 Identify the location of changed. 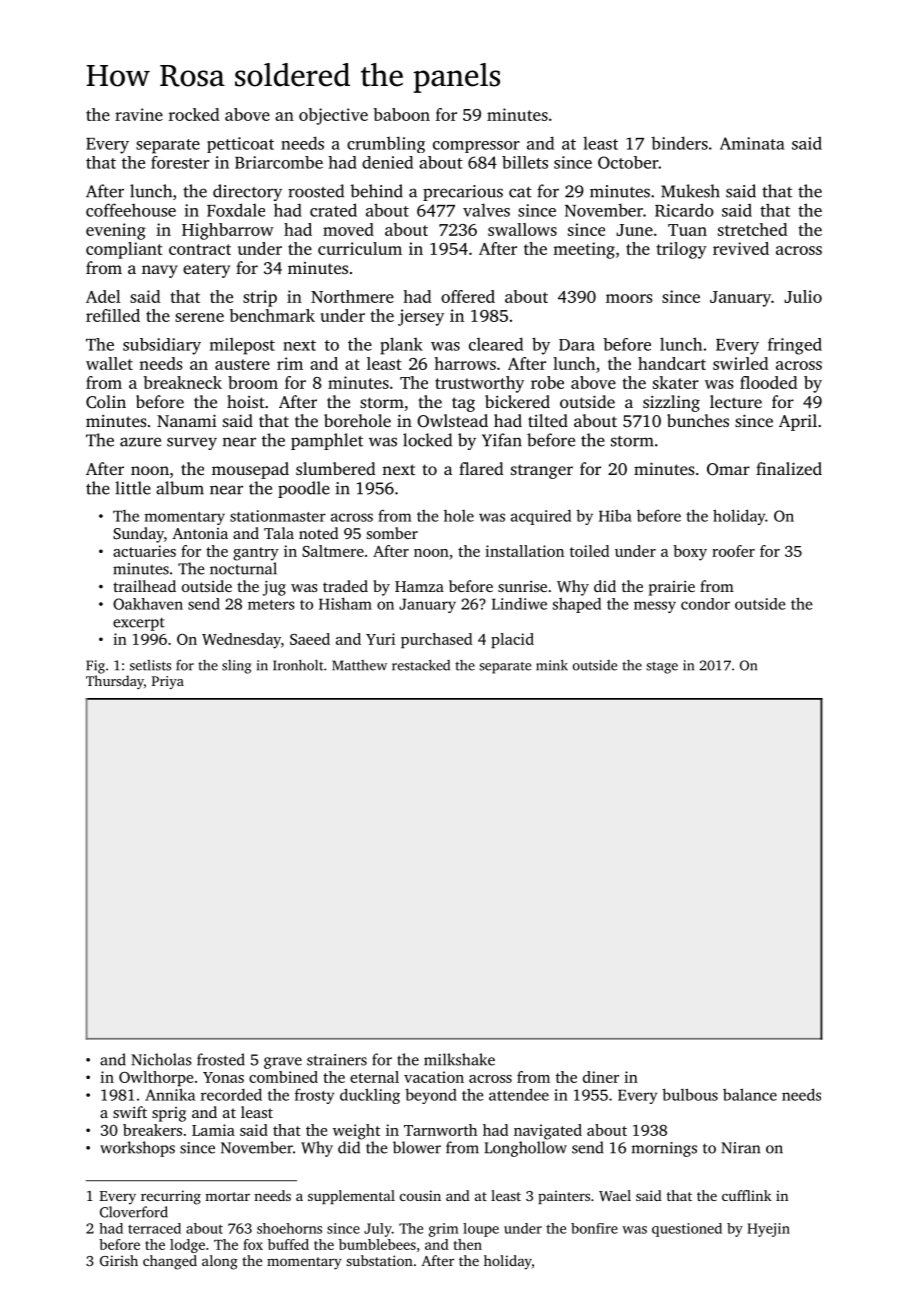
(170, 1262).
